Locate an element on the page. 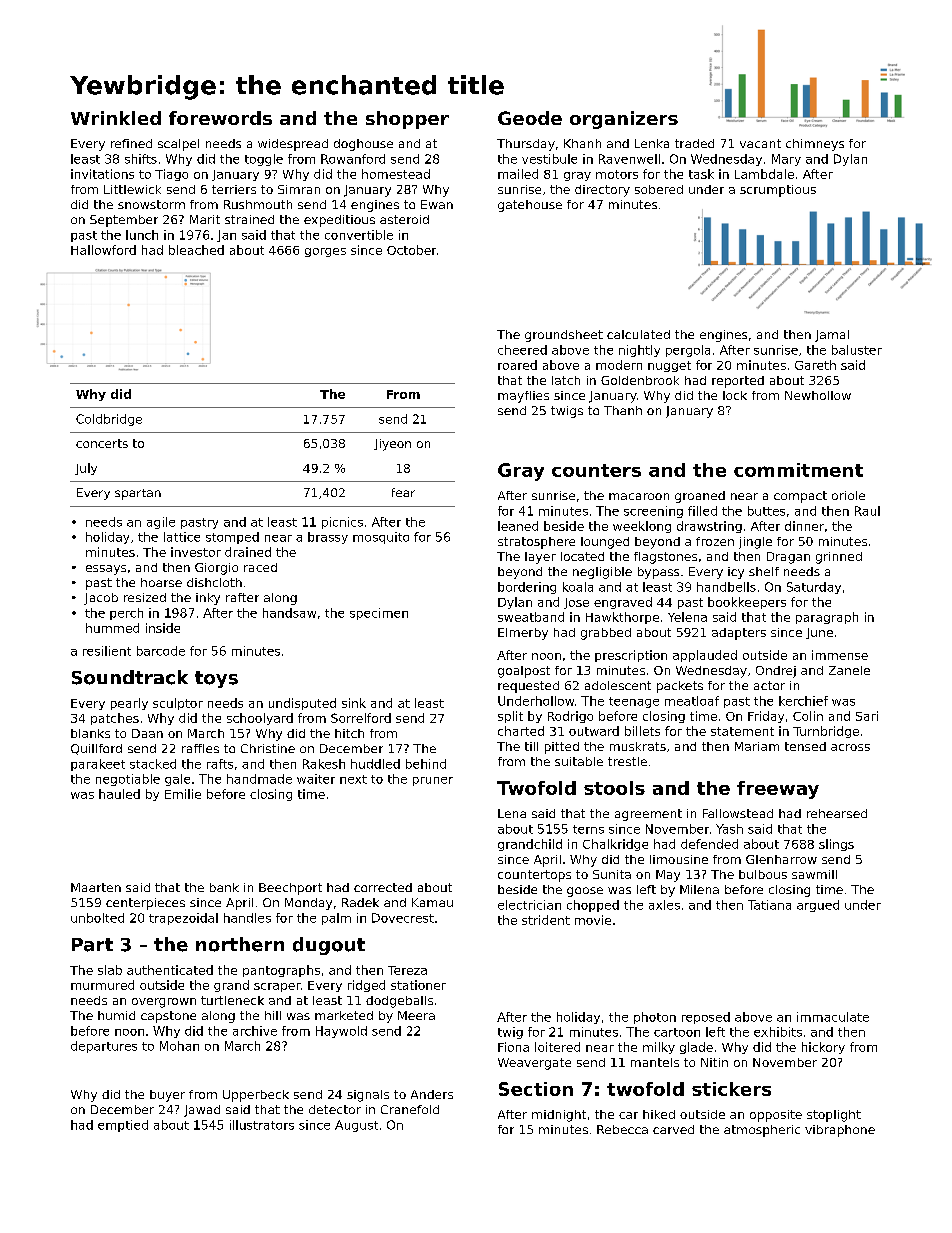 The image size is (952, 1233). Geode is located at coordinates (530, 118).
